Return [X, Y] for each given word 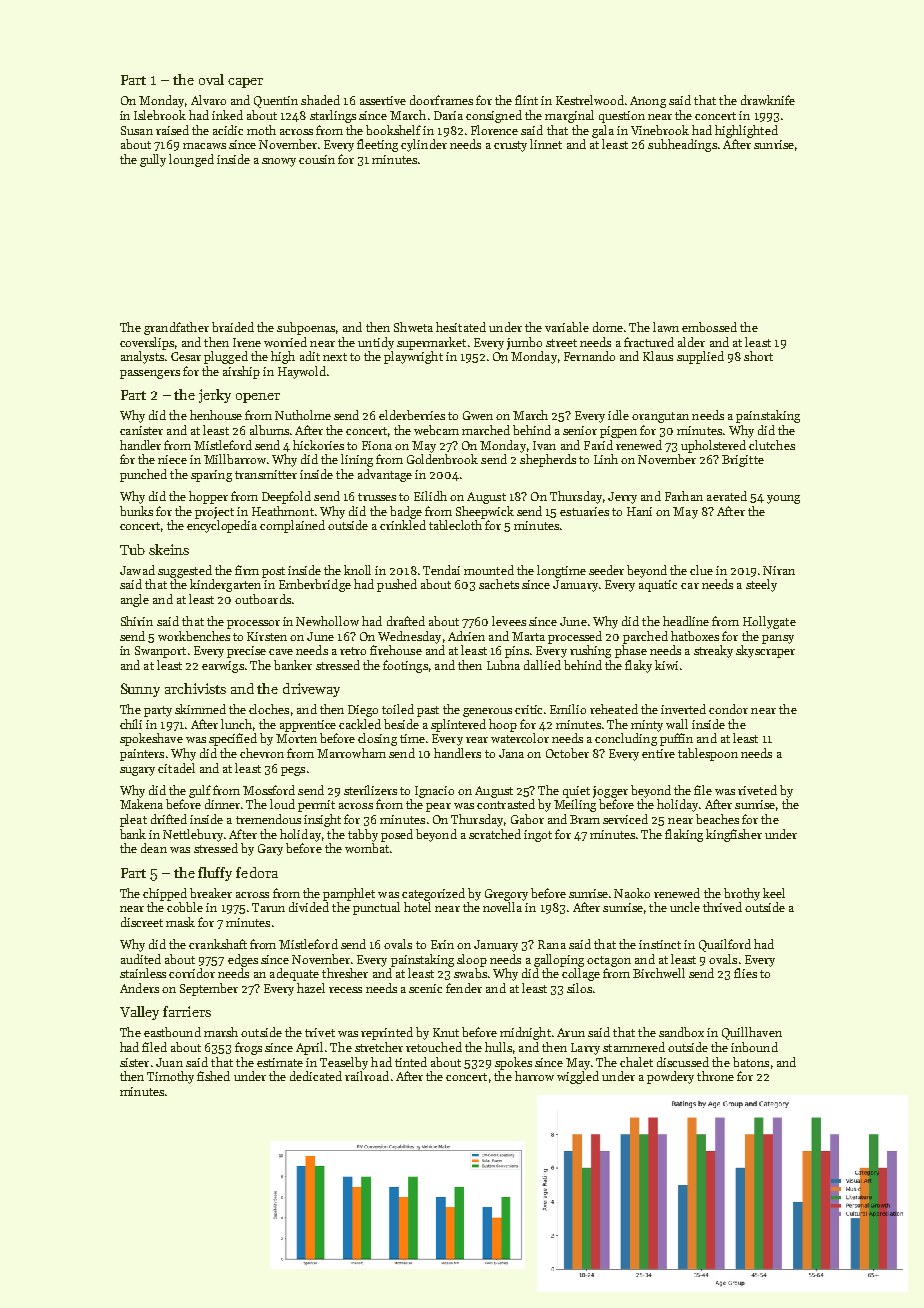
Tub [132, 549]
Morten [296, 738]
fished [213, 1076]
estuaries [584, 511]
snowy [279, 162]
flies [745, 973]
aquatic [658, 586]
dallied [542, 665]
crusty [510, 146]
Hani [639, 511]
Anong [648, 102]
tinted [411, 1062]
